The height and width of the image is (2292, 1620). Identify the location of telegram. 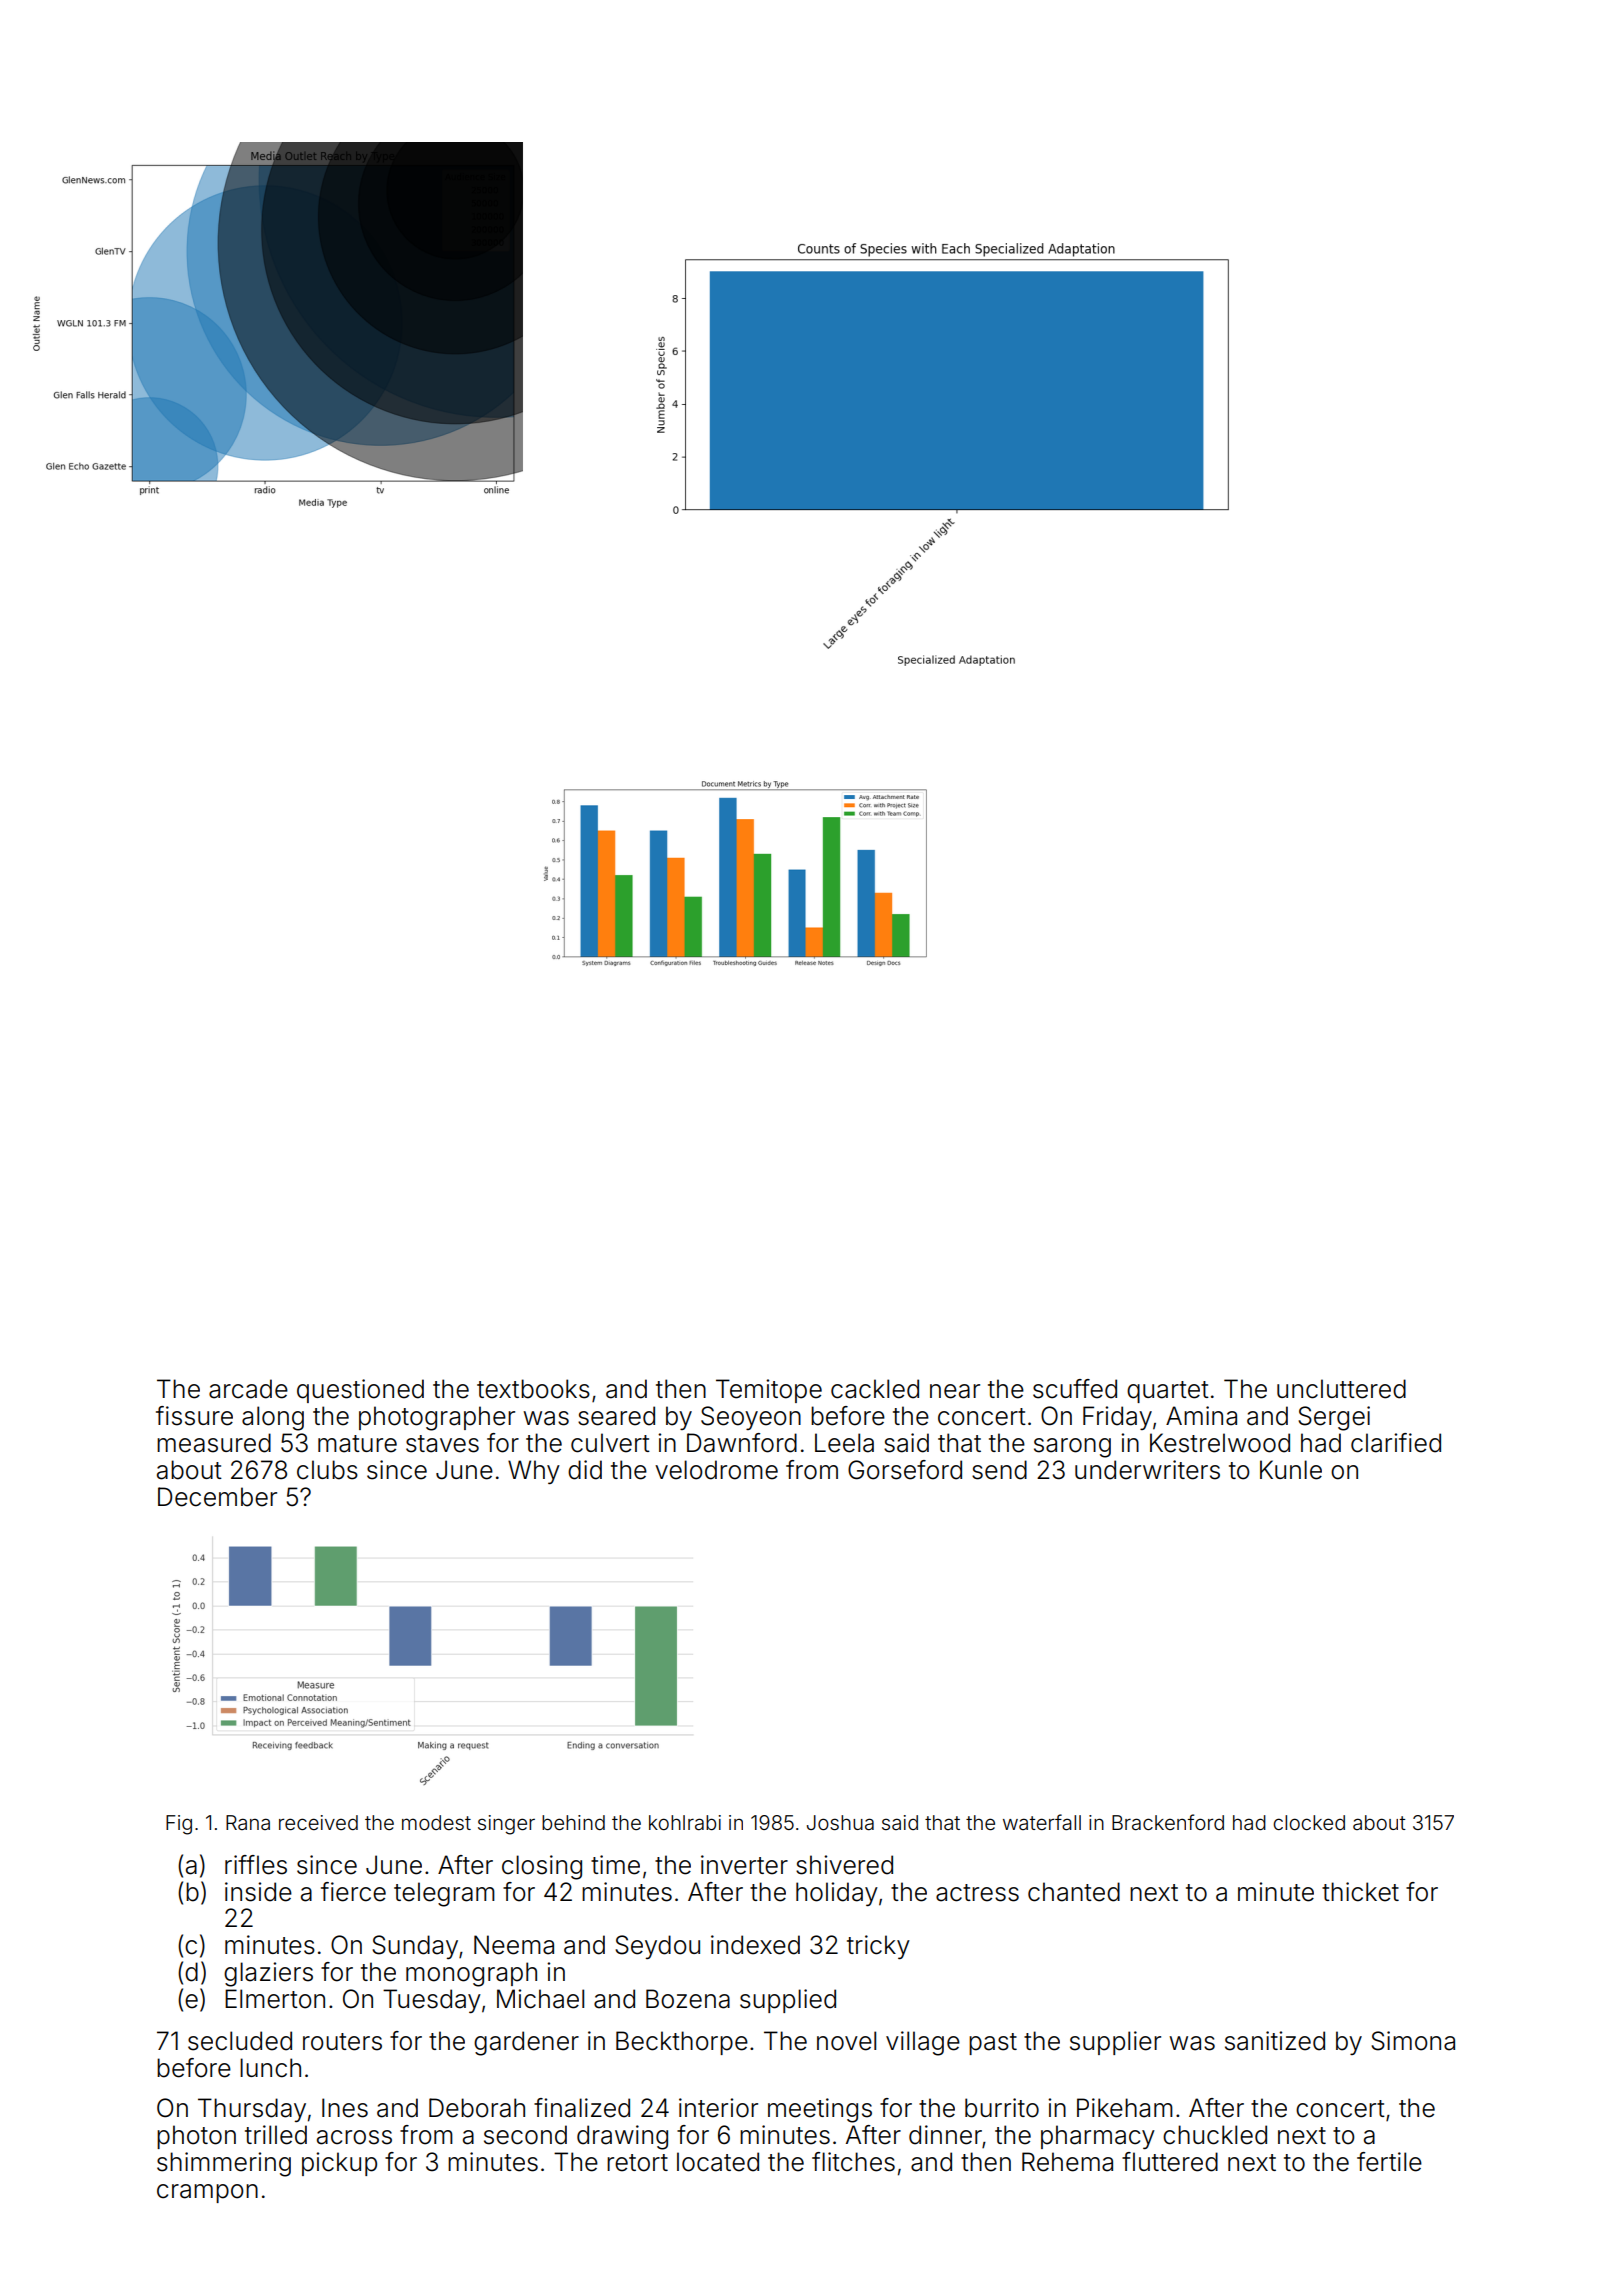
(444, 1894).
